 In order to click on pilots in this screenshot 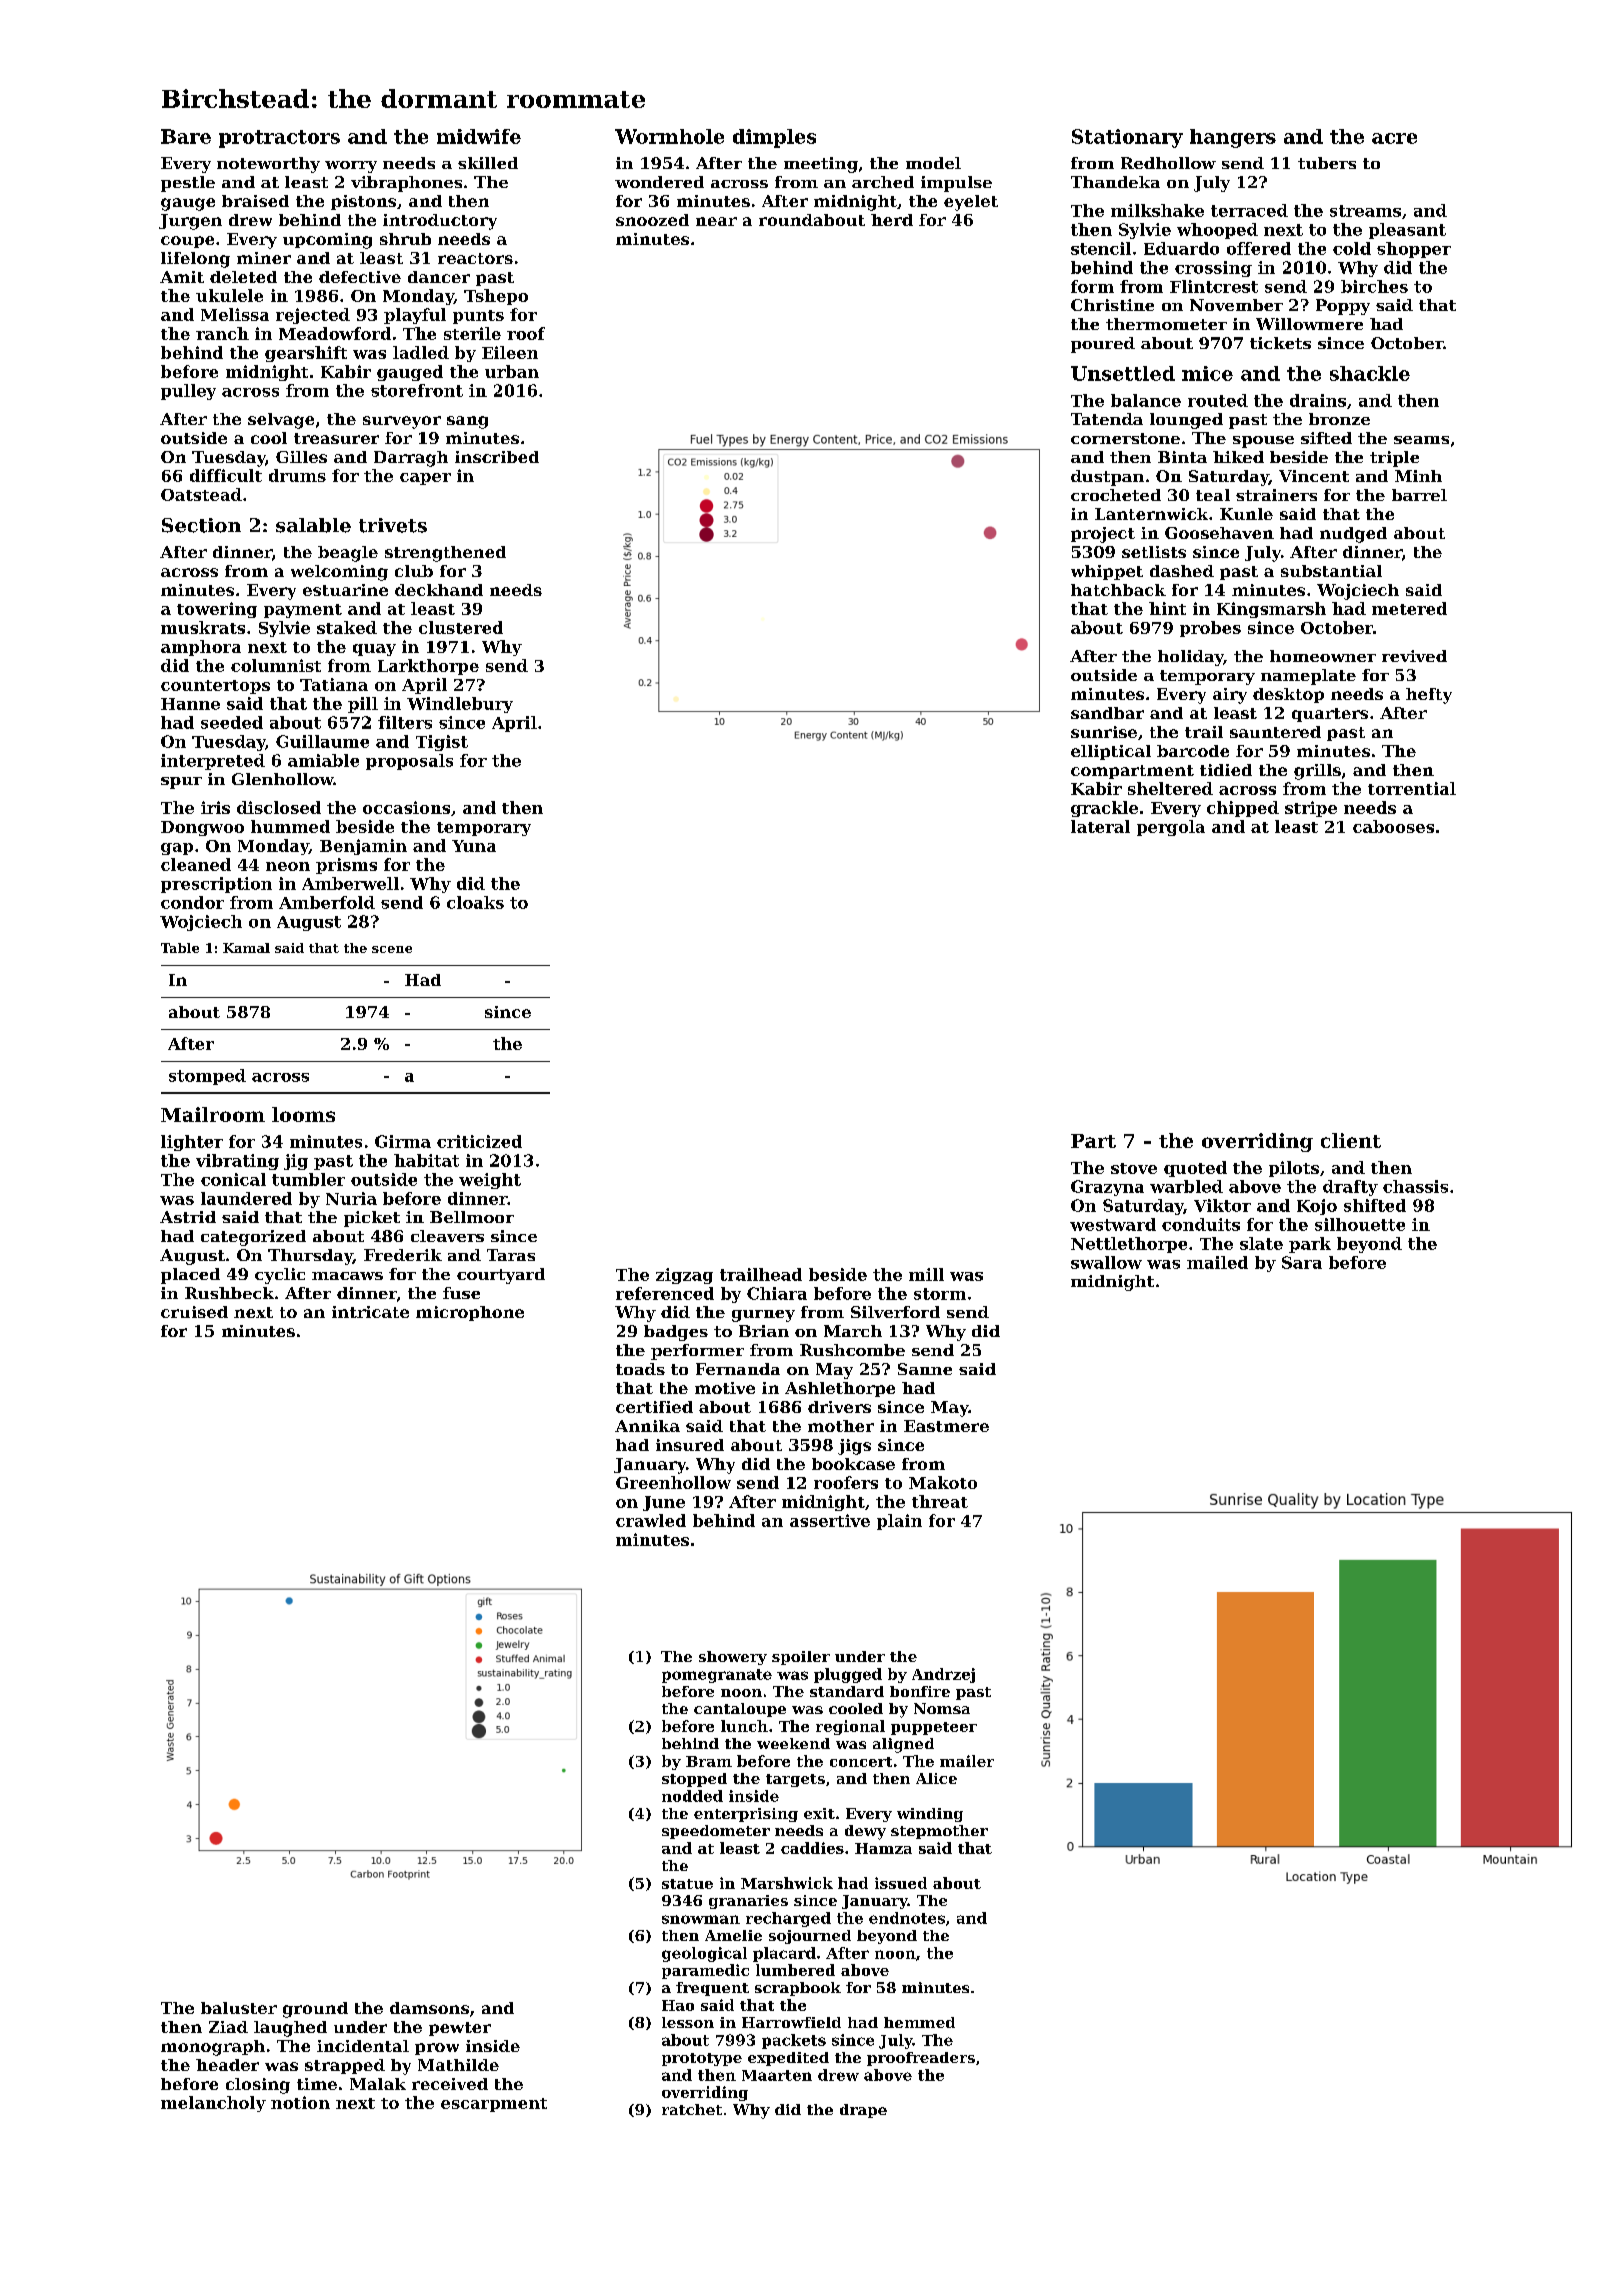, I will do `click(1294, 1169)`.
